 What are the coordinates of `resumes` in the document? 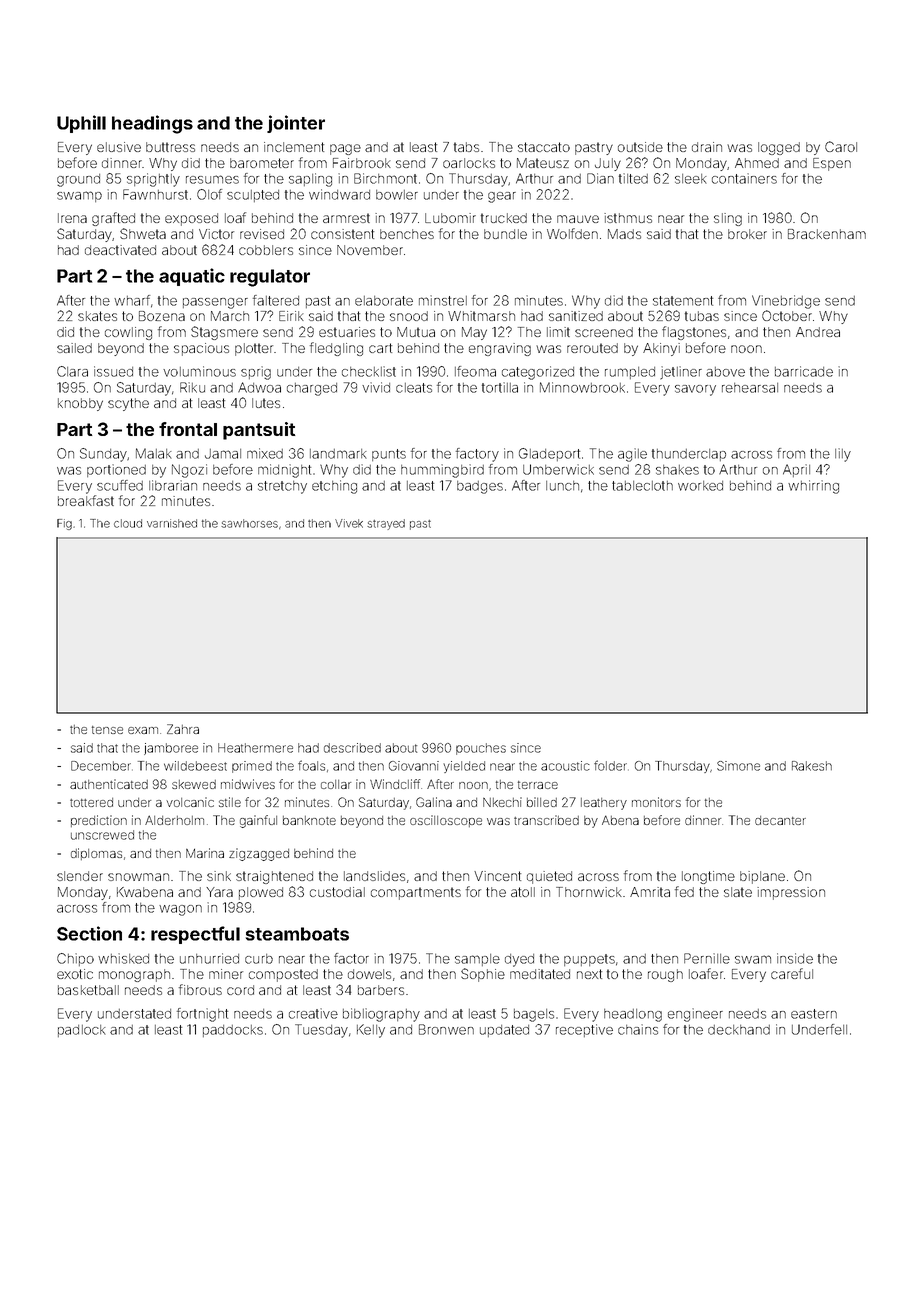 It's located at (212, 179).
